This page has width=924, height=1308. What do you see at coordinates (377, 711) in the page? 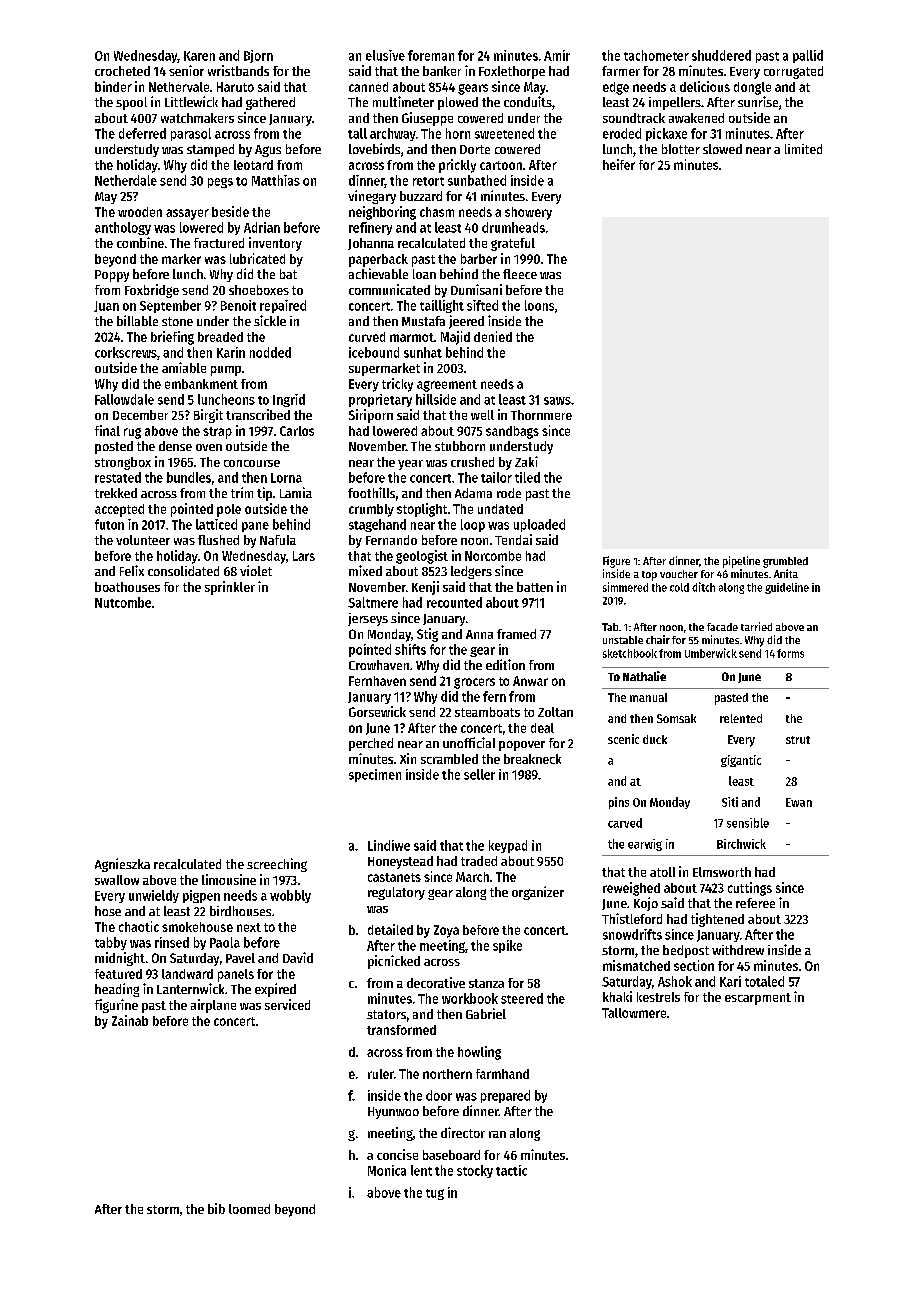
I see `Gorsewick` at bounding box center [377, 711].
